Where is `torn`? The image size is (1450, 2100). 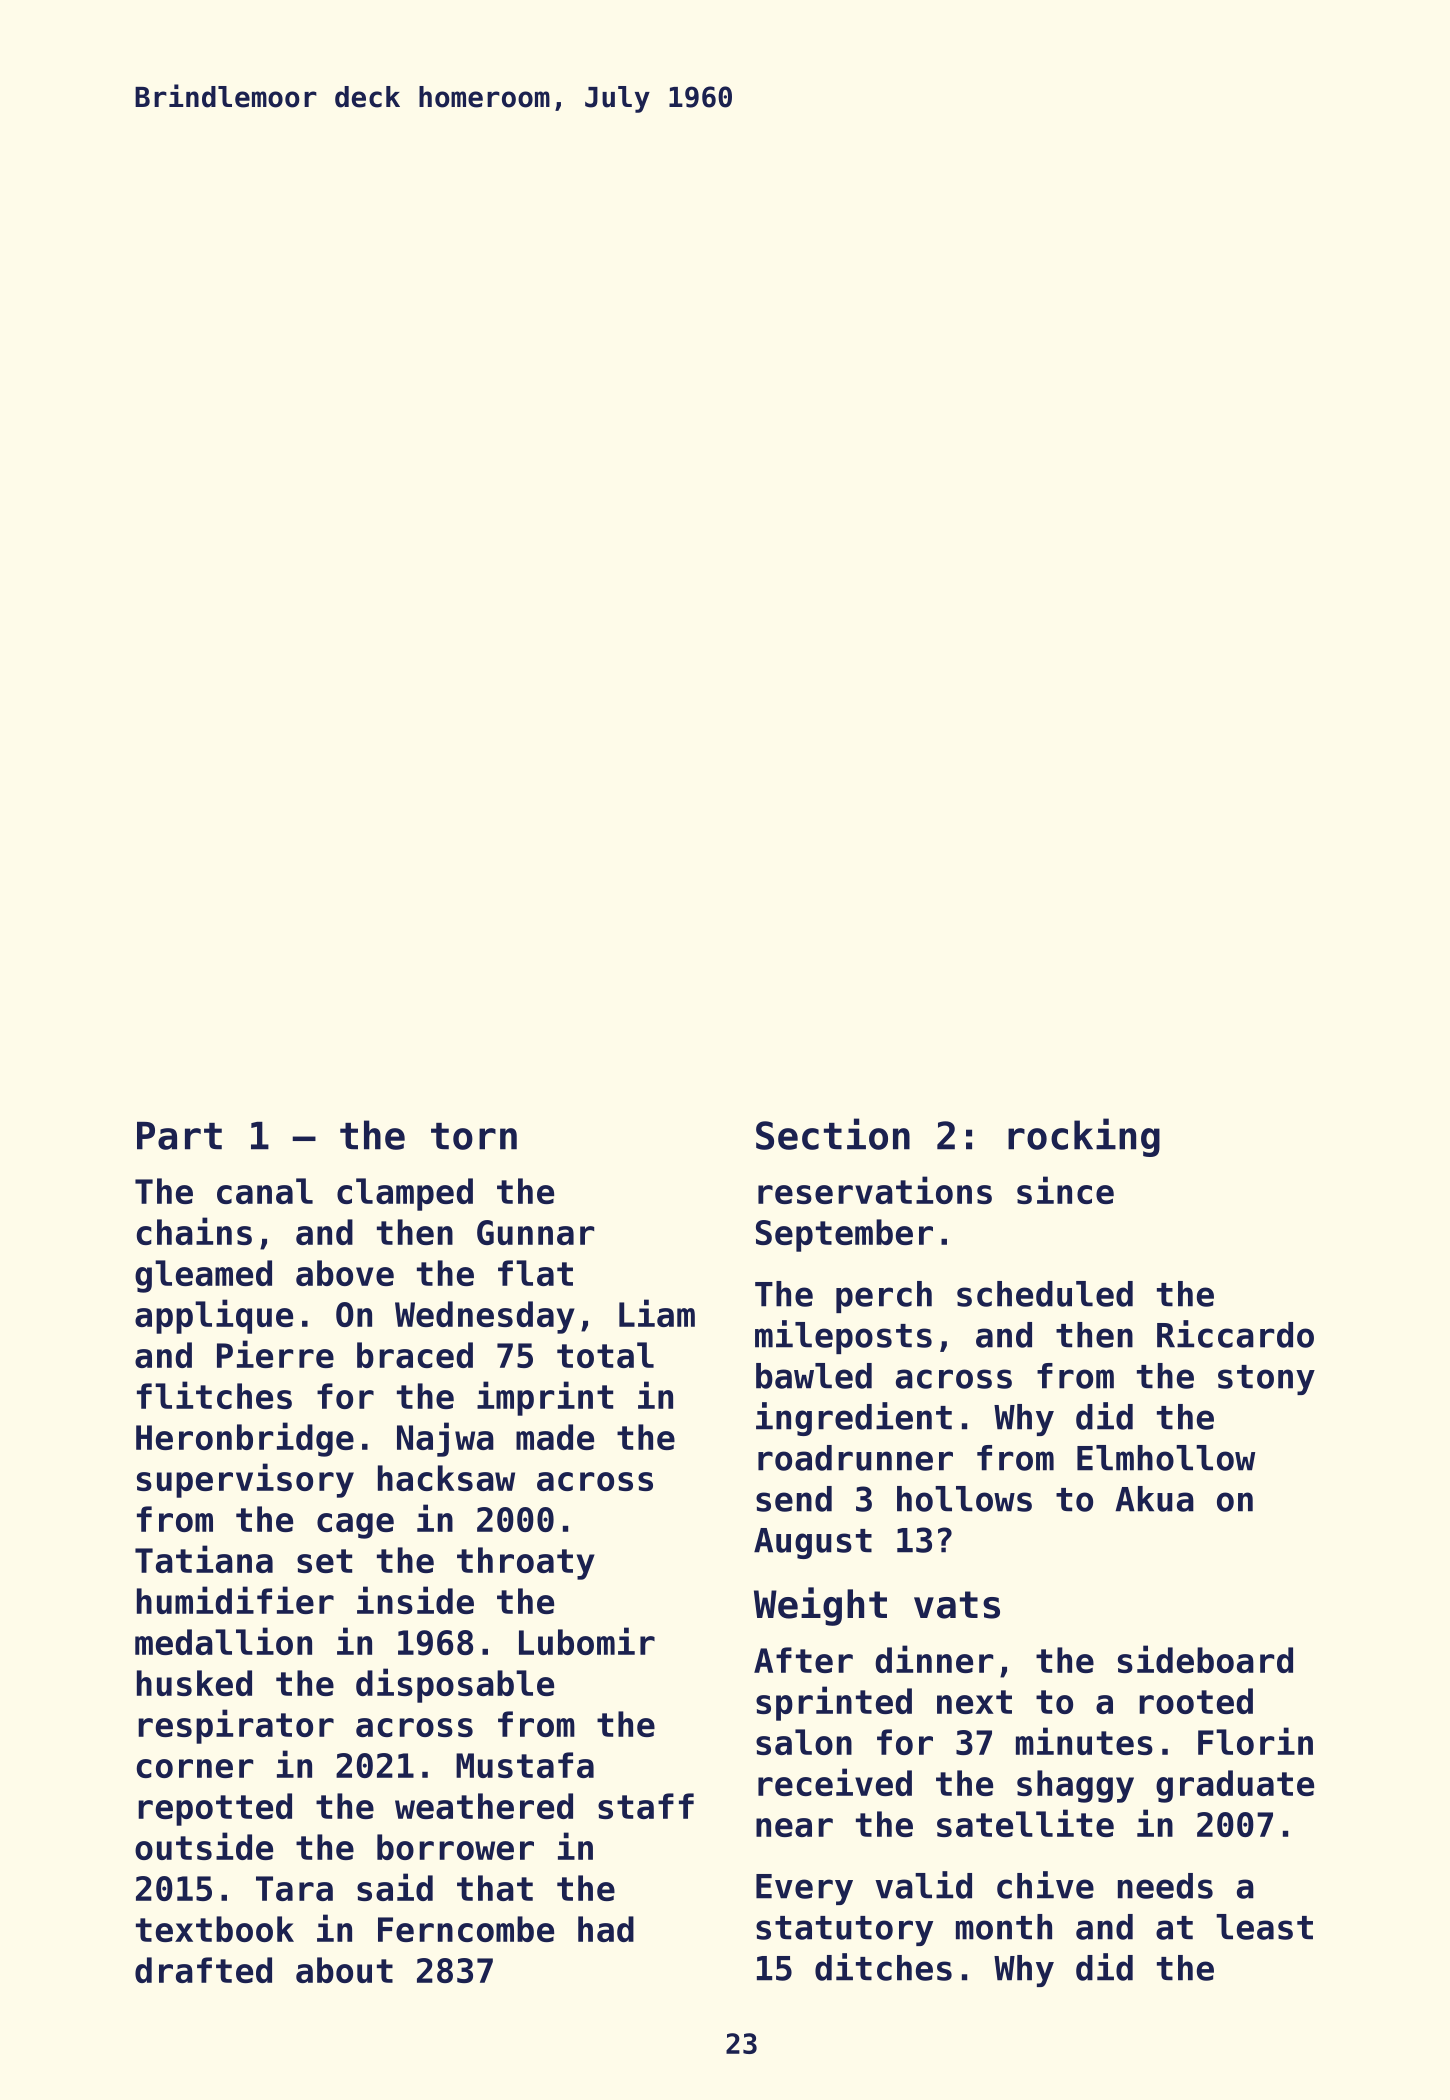
torn is located at coordinates (474, 1136).
